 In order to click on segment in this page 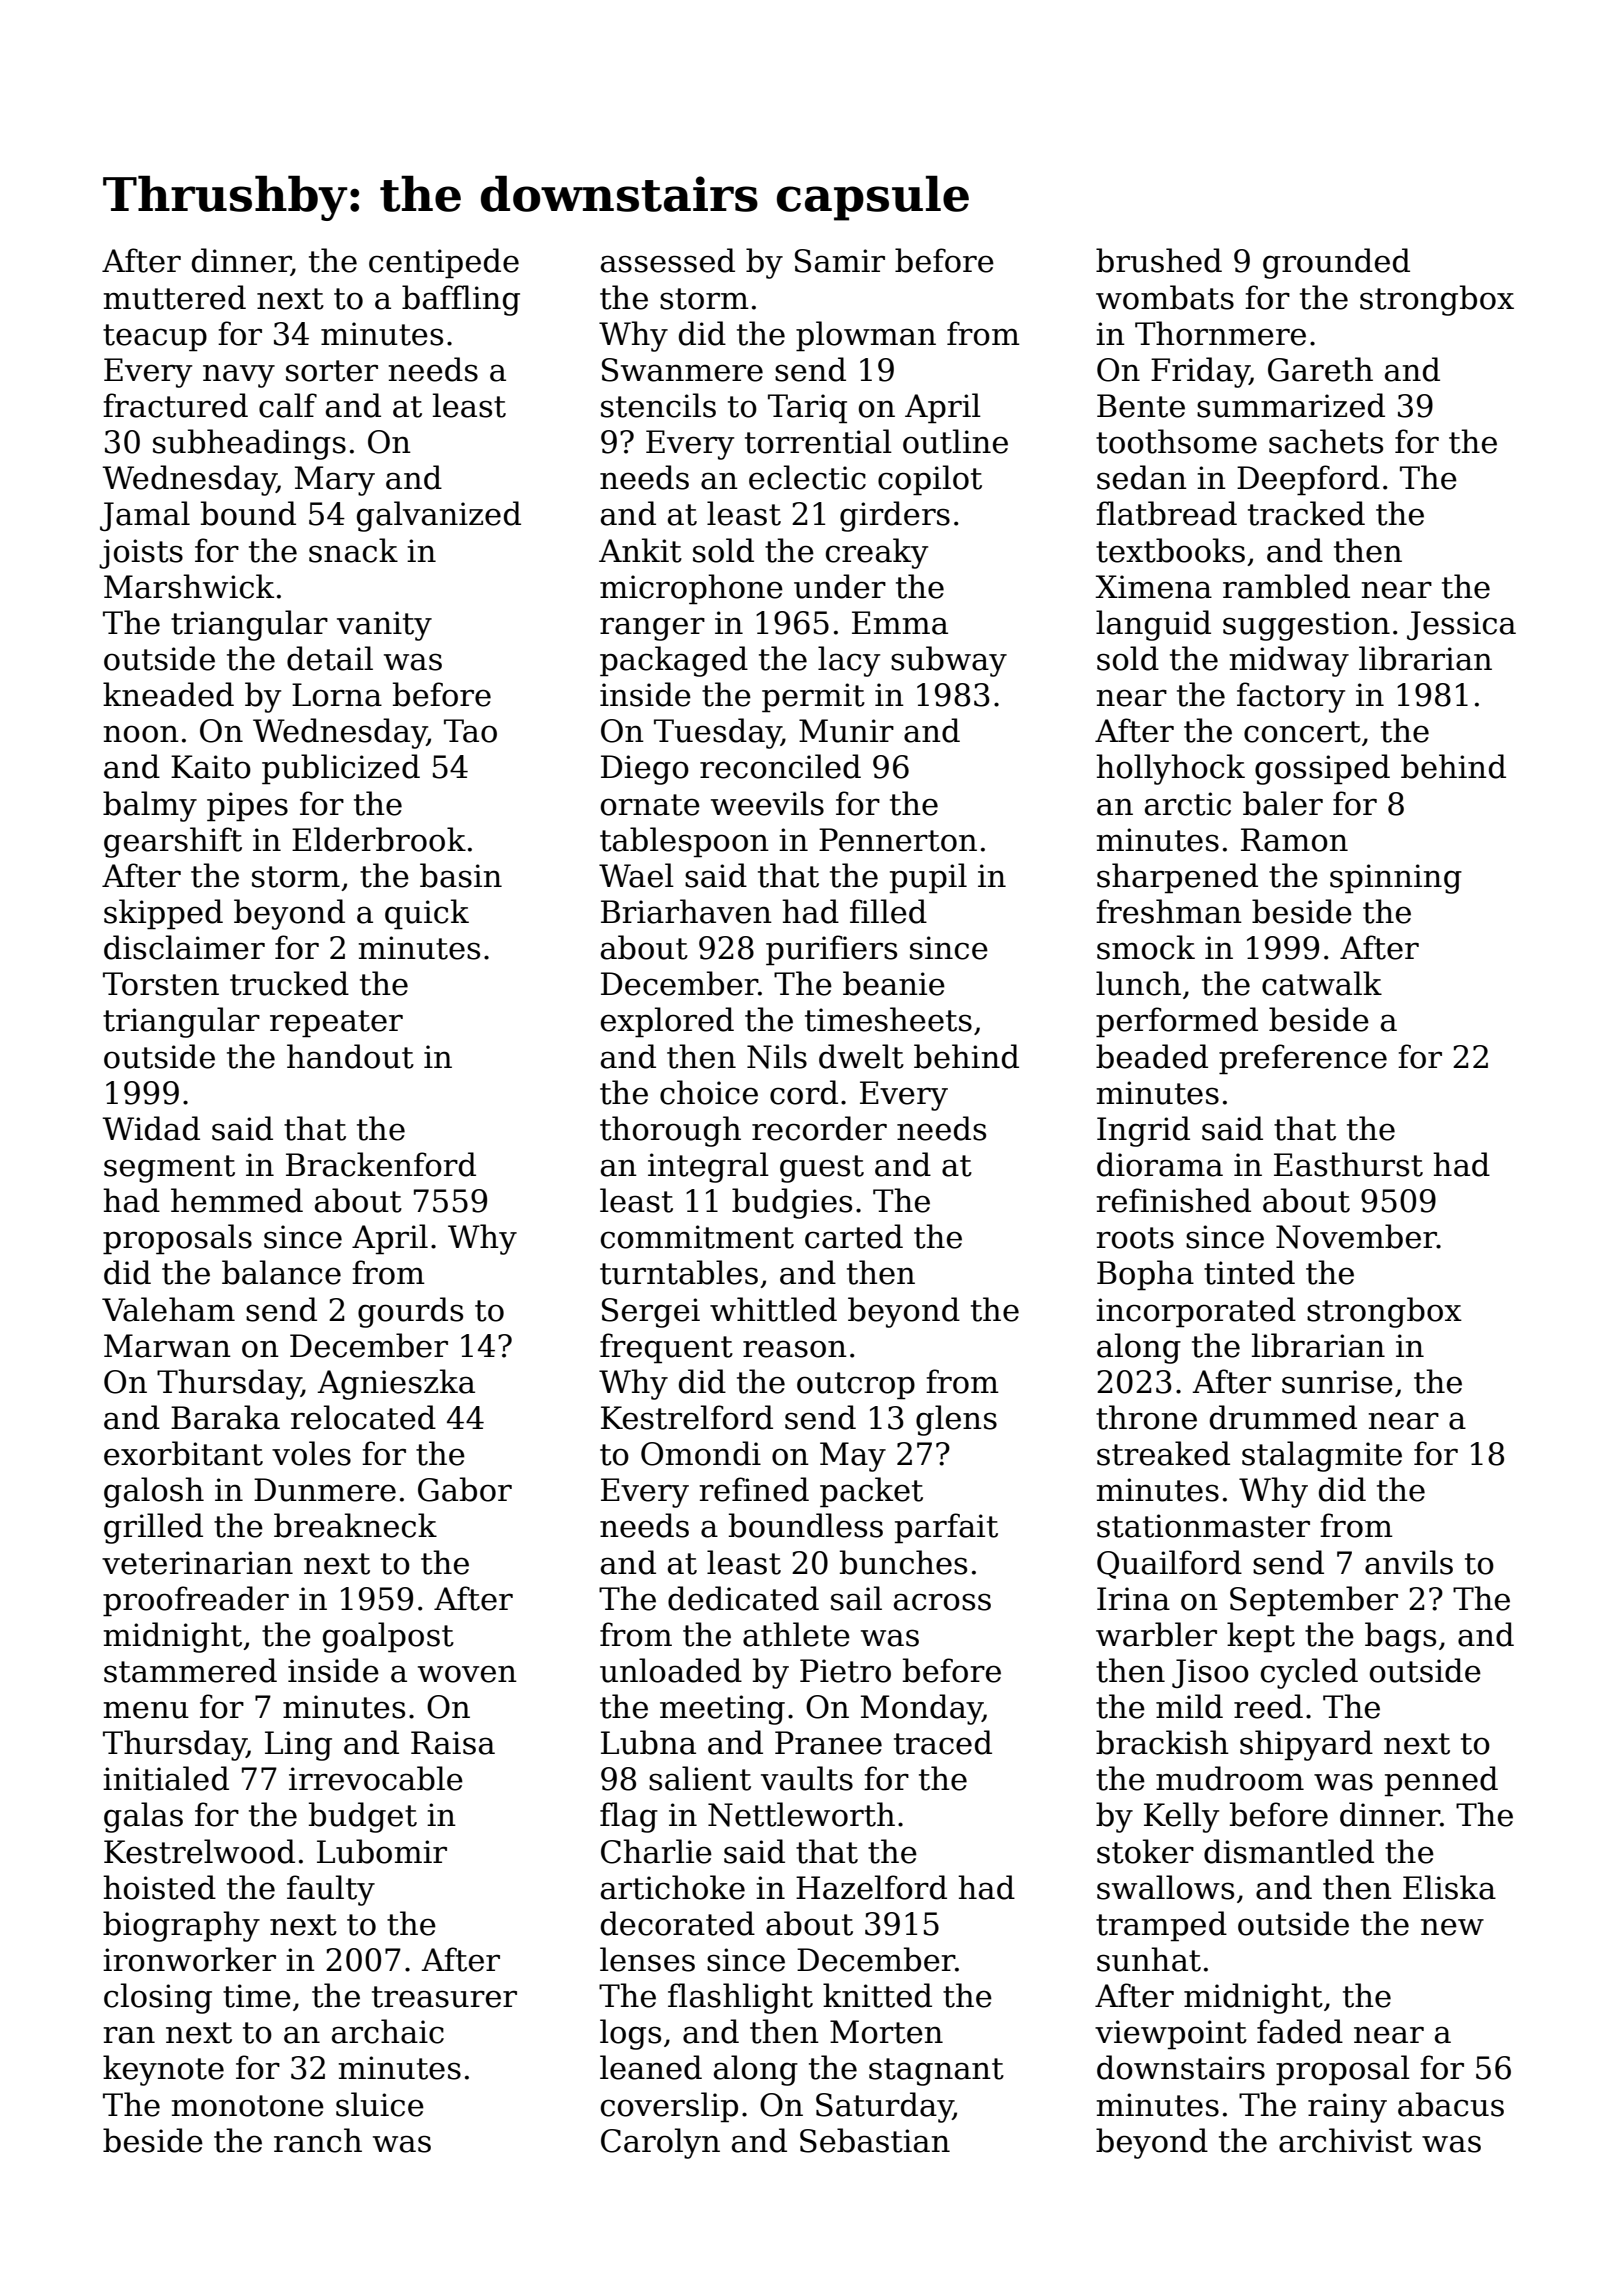, I will do `click(169, 1169)`.
